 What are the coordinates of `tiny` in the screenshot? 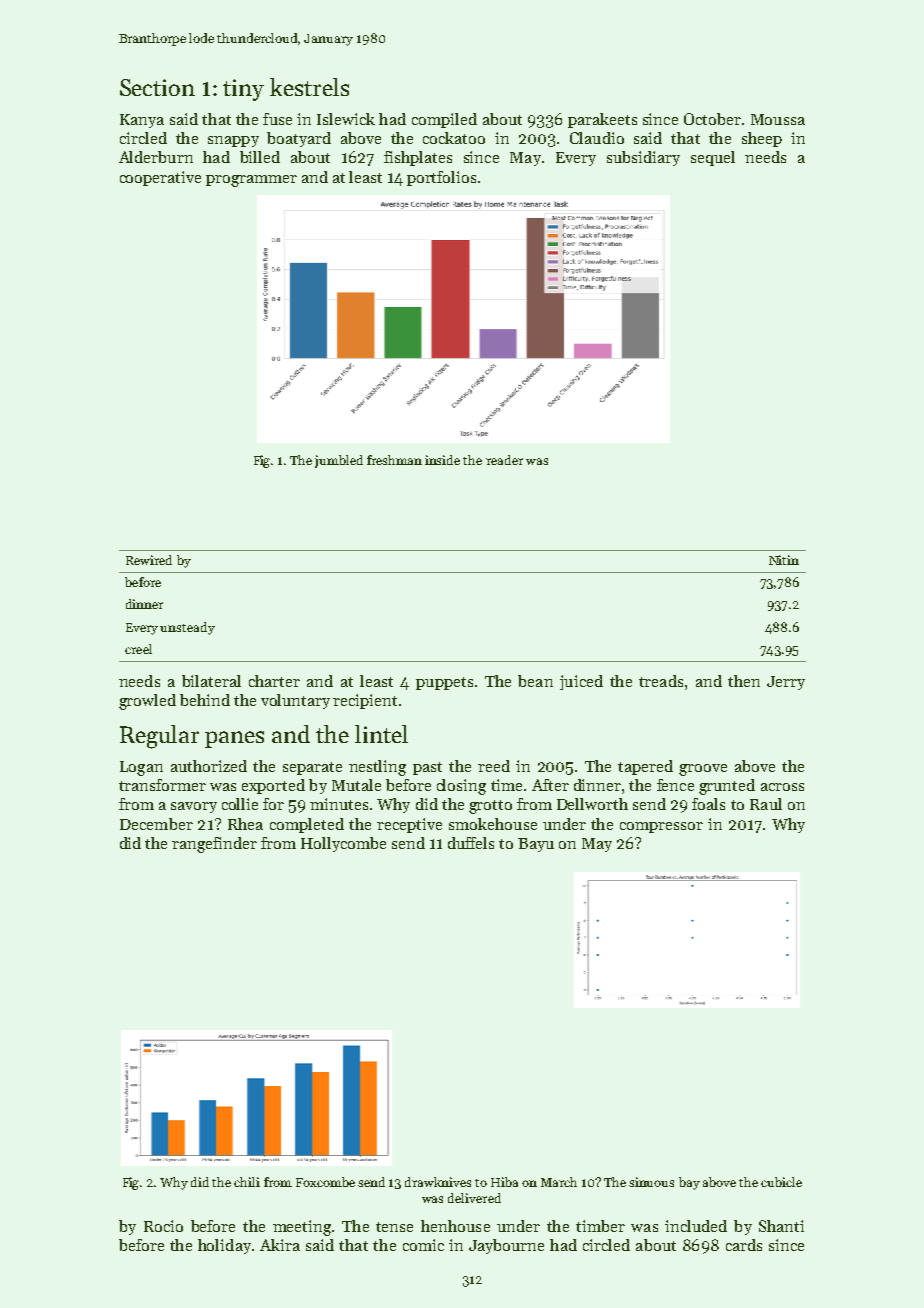 It's located at (243, 90).
